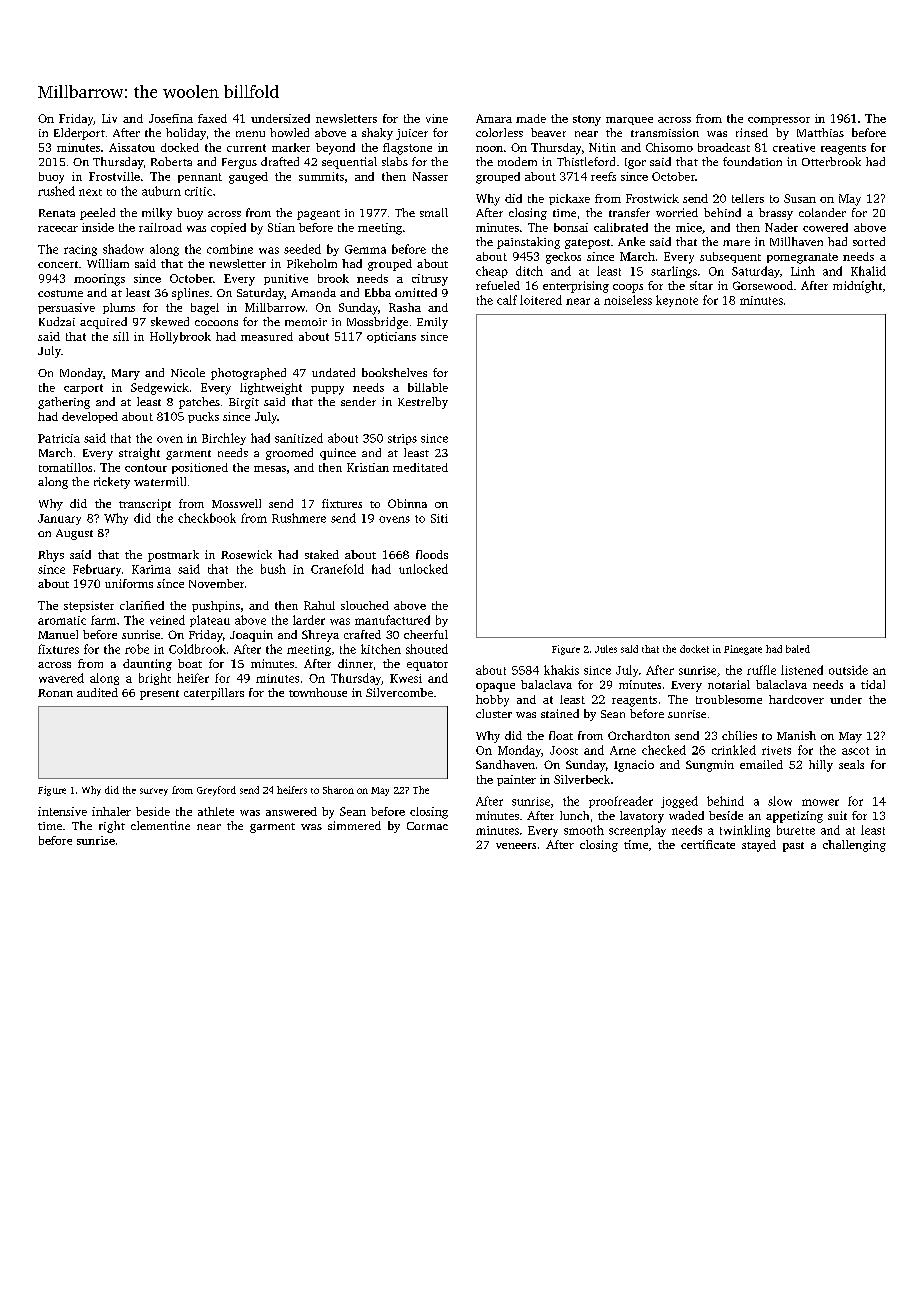 The image size is (924, 1308). I want to click on Kestrelby, so click(423, 403).
